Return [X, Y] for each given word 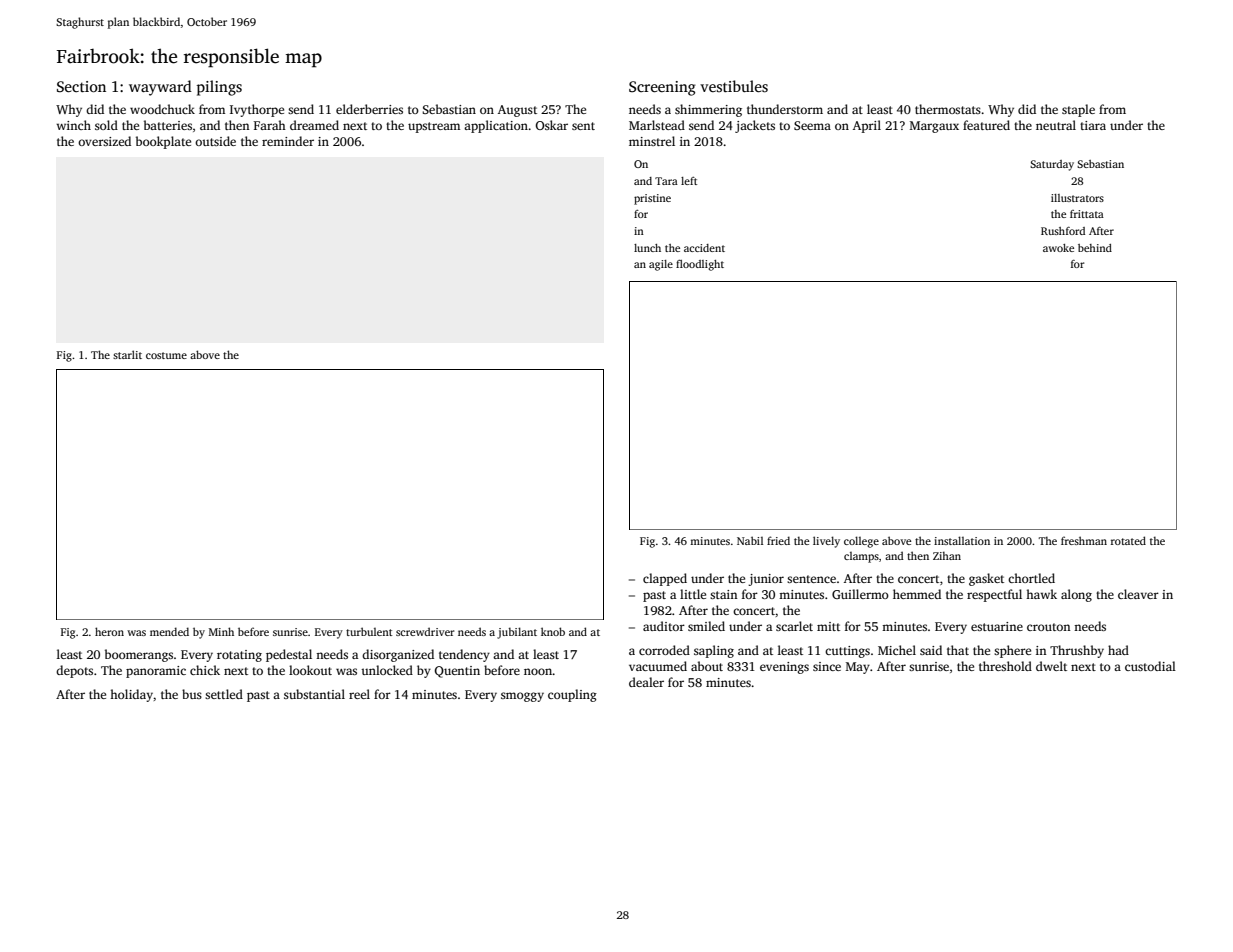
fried [778, 540]
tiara [1093, 125]
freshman [1084, 540]
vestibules [734, 86]
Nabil [750, 540]
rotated [1128, 540]
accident [704, 248]
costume [166, 355]
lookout [310, 670]
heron [109, 631]
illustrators [1077, 198]
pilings [219, 88]
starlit [127, 354]
